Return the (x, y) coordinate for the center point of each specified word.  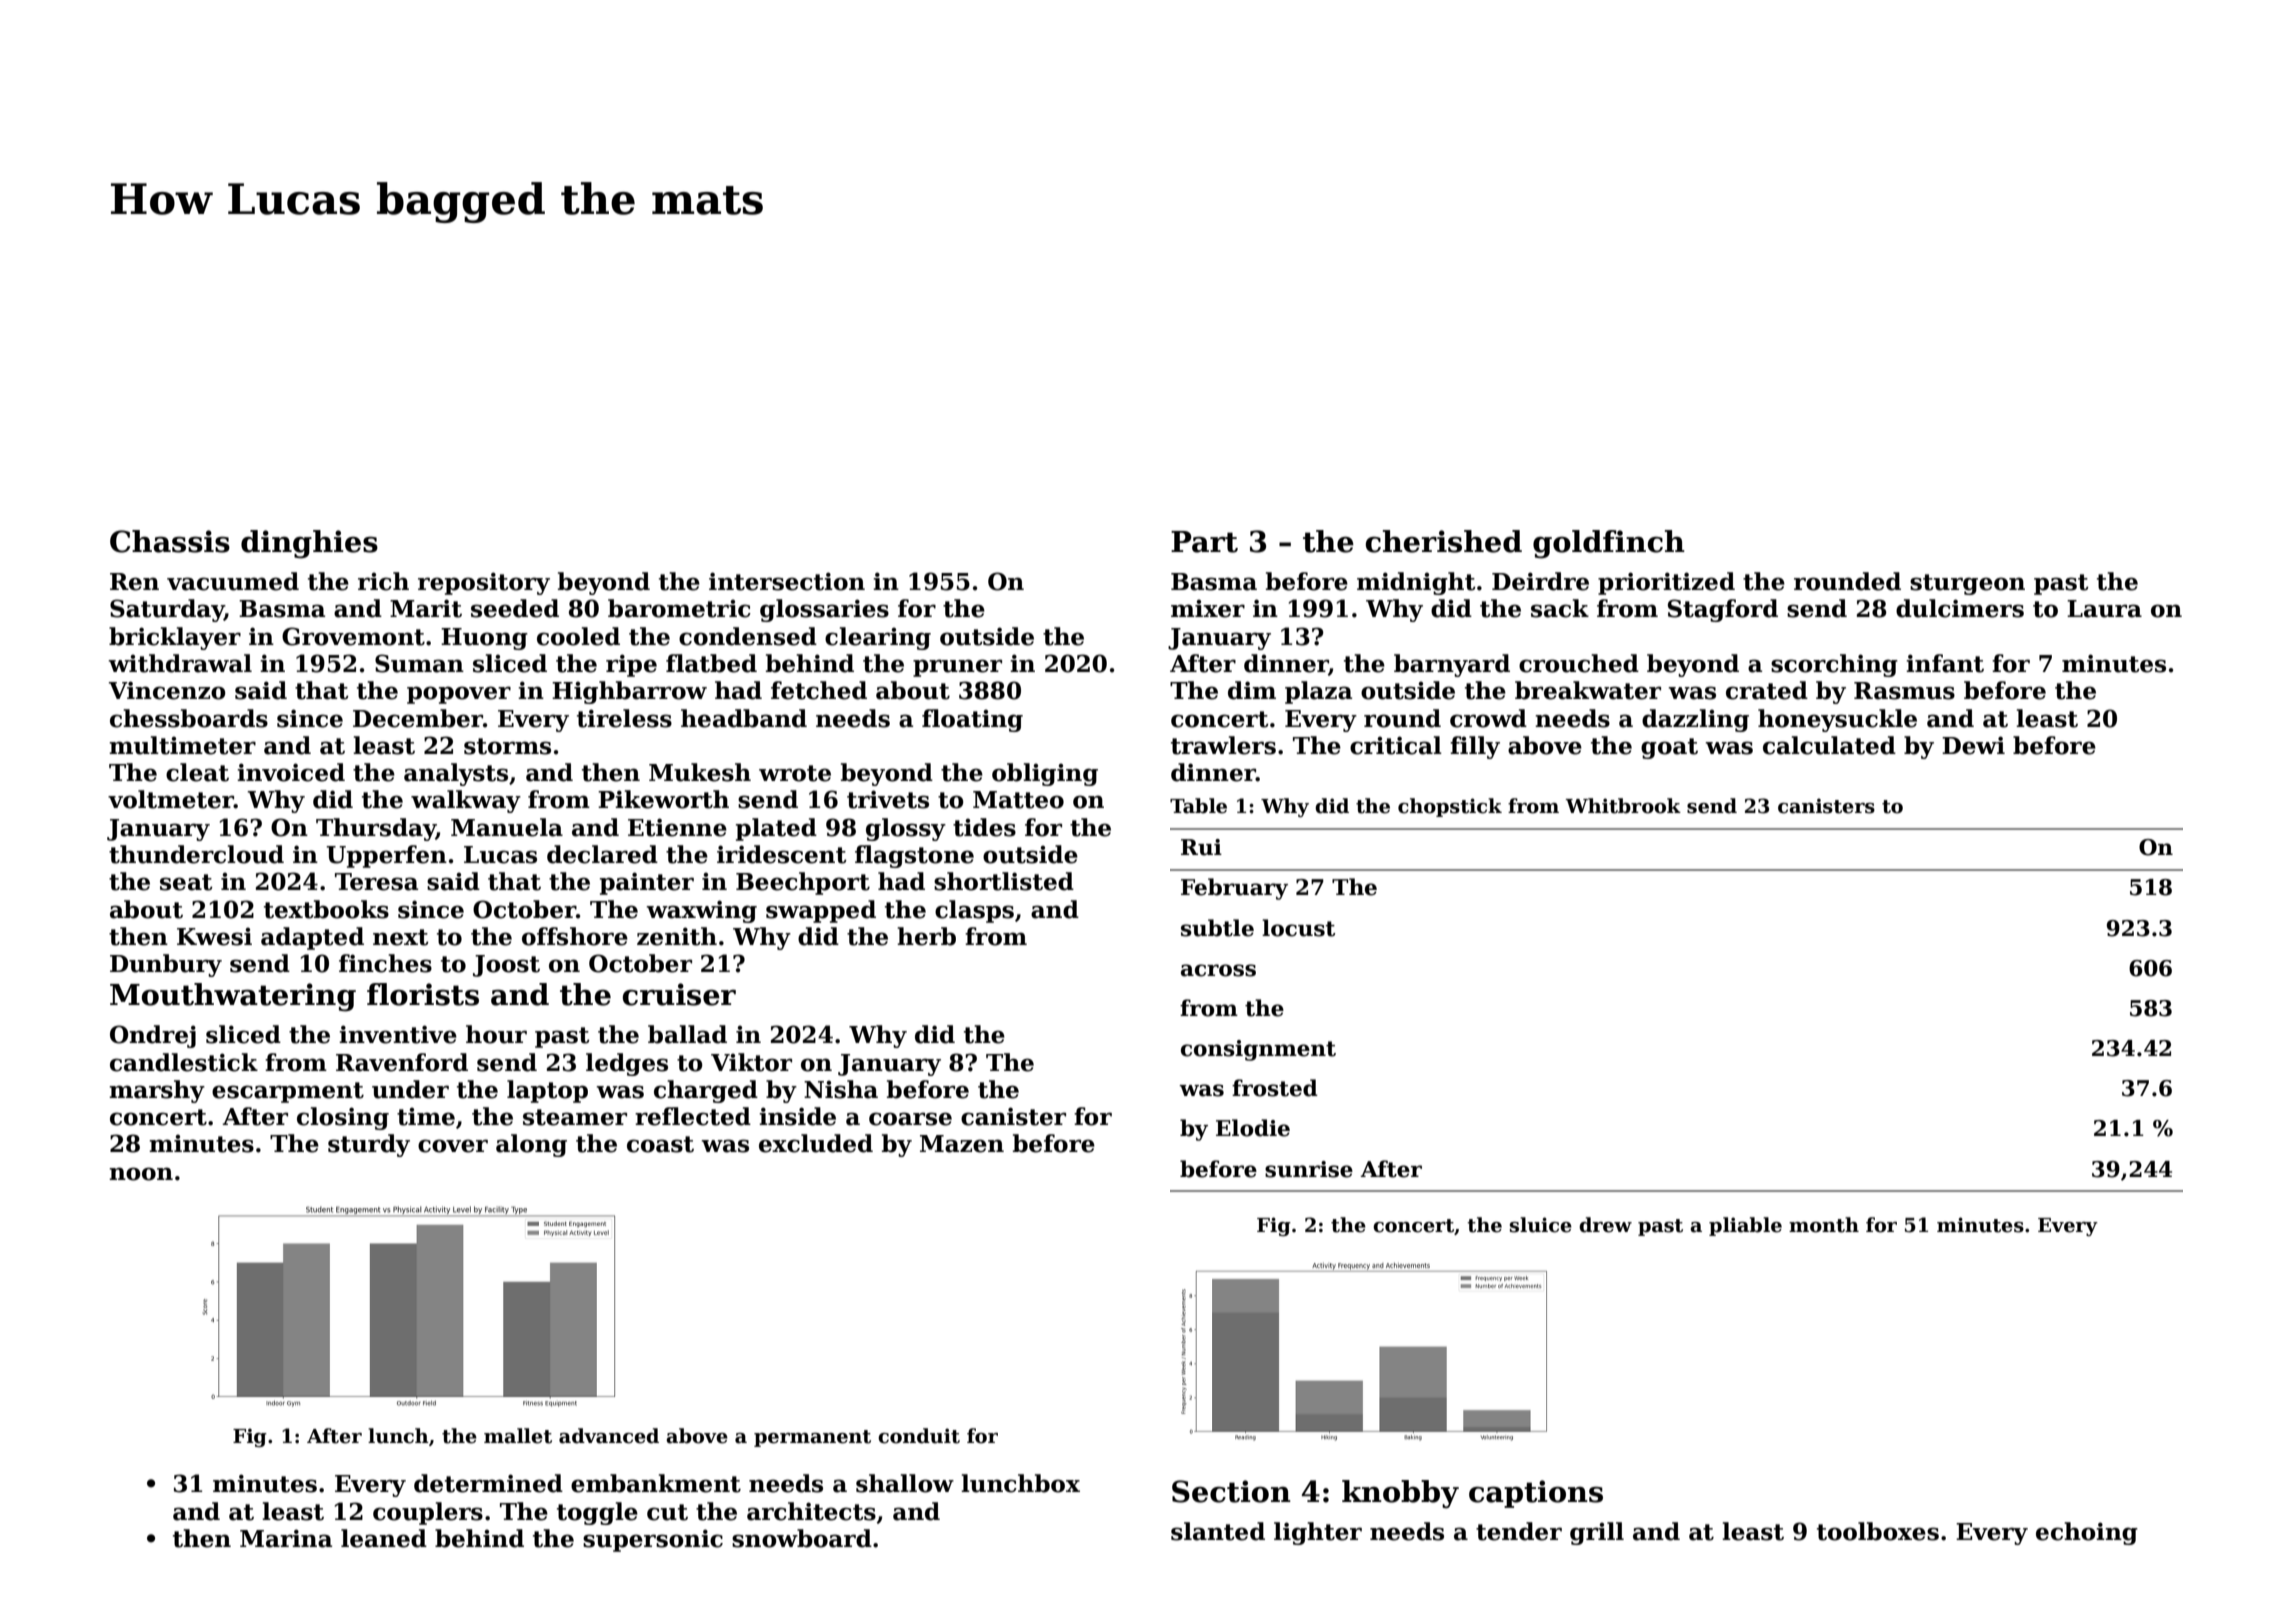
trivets (888, 799)
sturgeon (1967, 584)
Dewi (1973, 745)
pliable (1745, 1226)
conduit (919, 1436)
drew (1605, 1225)
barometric (679, 608)
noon (141, 1174)
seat (186, 882)
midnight (1416, 583)
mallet (518, 1436)
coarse (910, 1119)
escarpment (288, 1092)
